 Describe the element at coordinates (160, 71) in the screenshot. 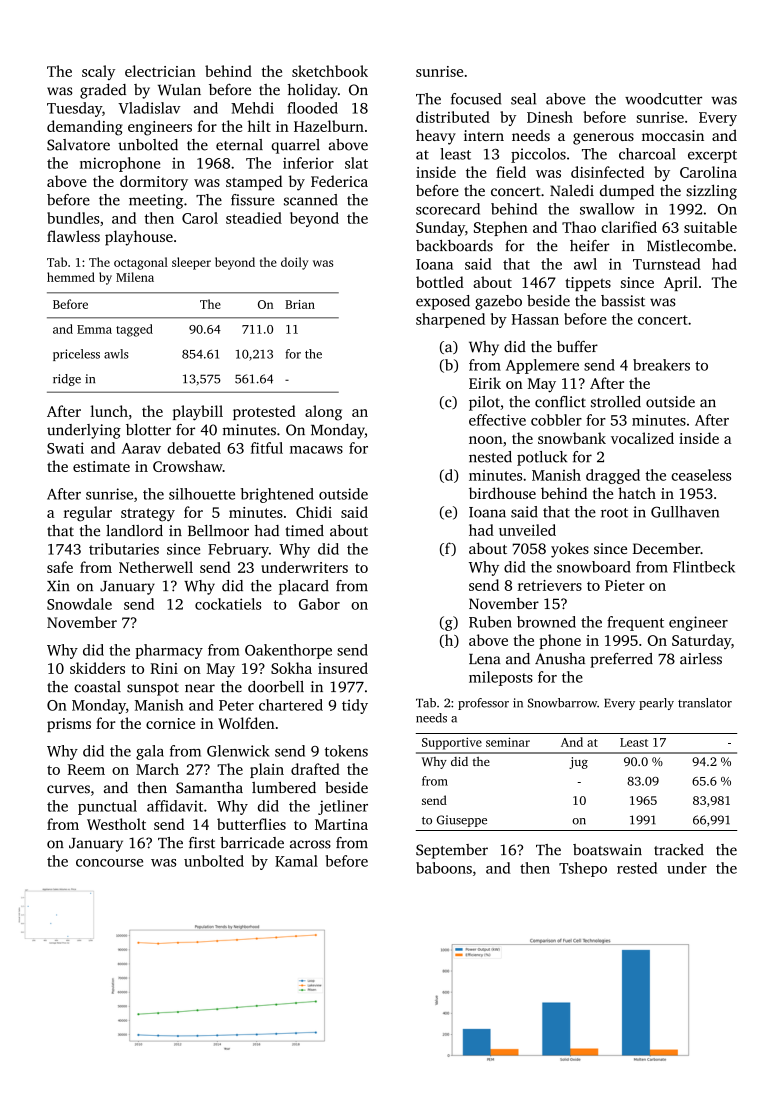

I see `electrician` at that location.
